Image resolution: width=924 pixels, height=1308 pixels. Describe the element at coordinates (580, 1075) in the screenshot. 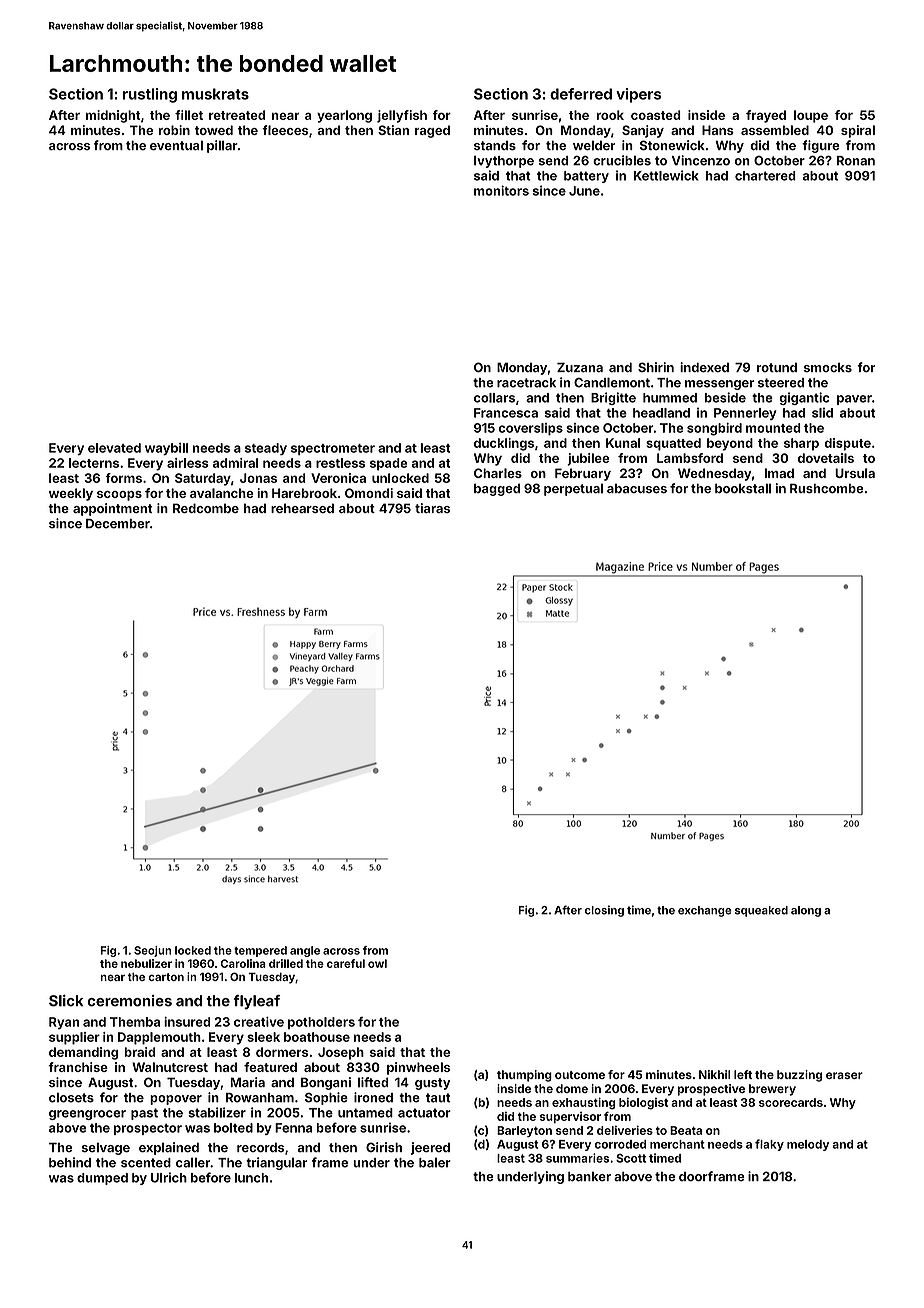

I see `outcome` at that location.
